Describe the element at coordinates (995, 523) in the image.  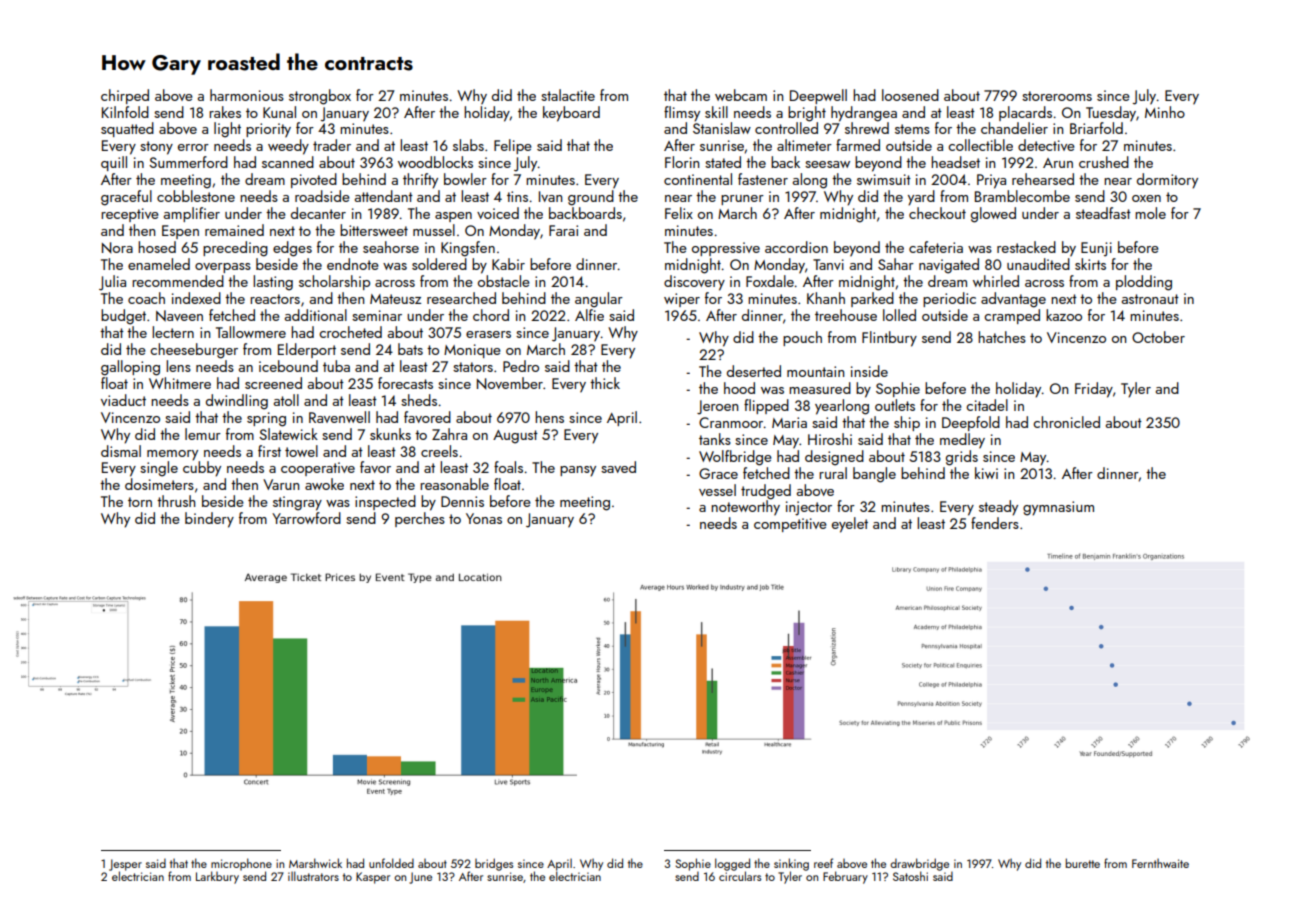
I see `fenders` at that location.
